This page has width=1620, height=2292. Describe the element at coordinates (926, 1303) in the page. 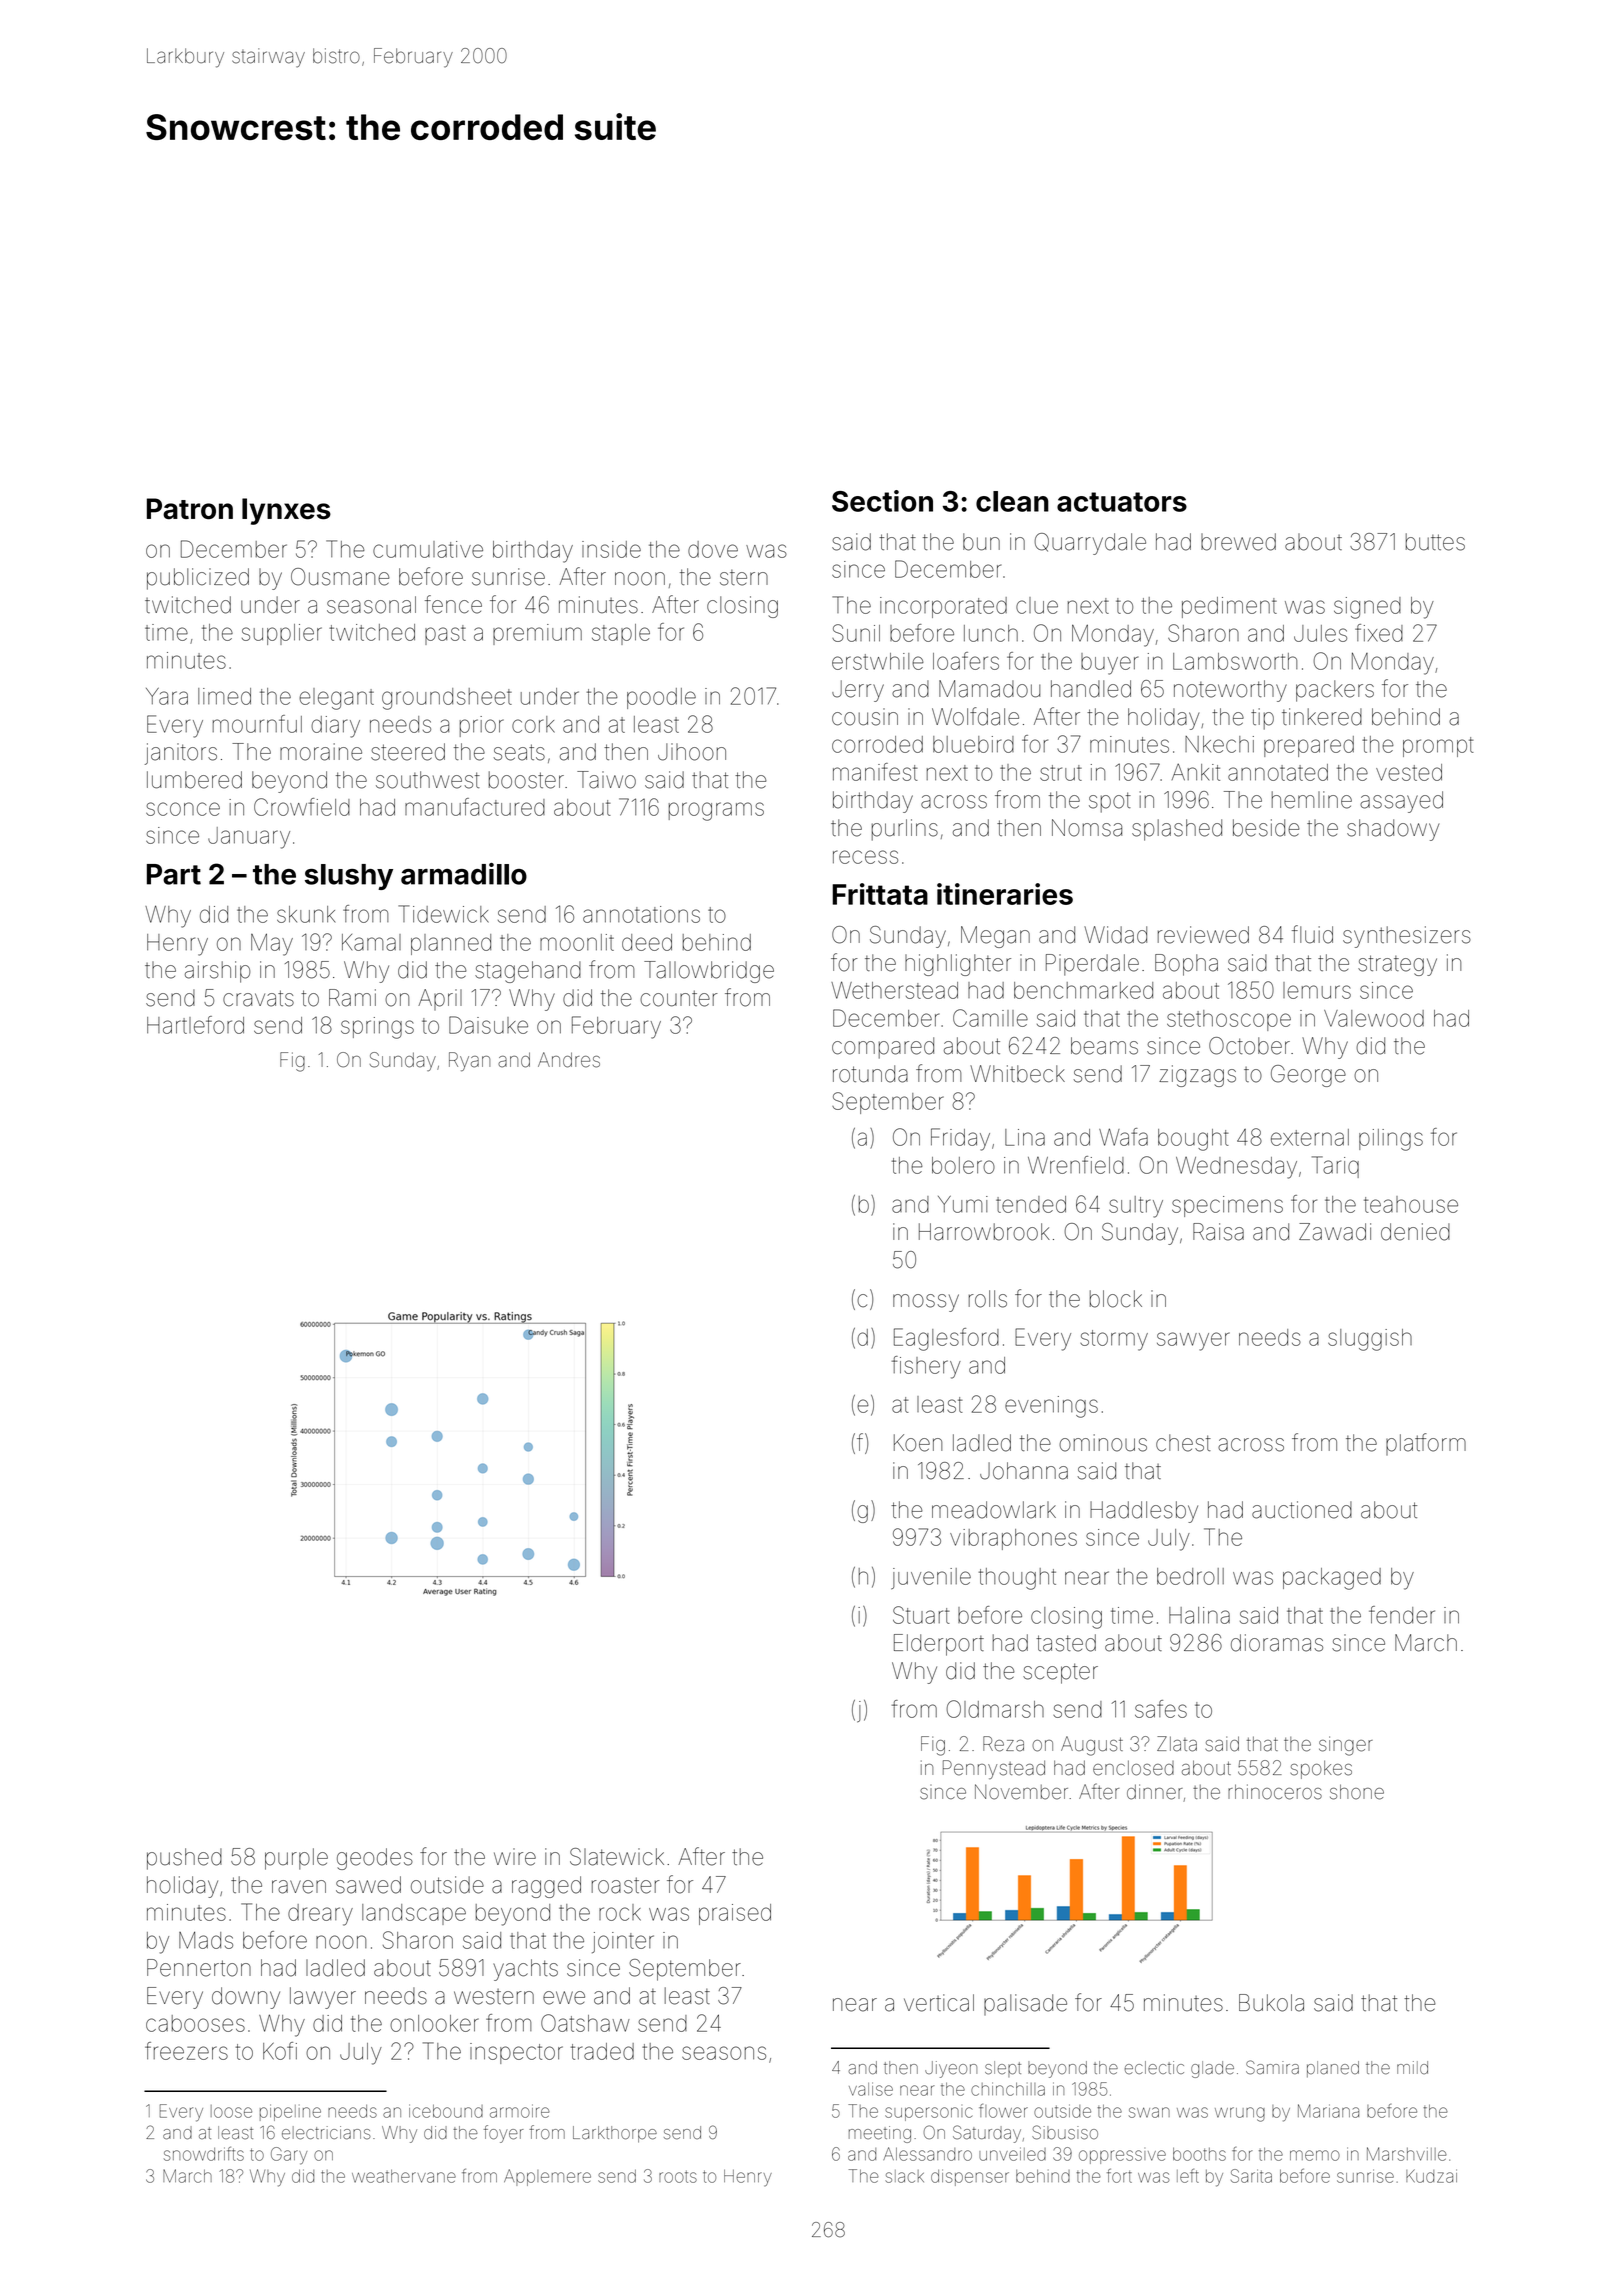

I see `mossy` at that location.
